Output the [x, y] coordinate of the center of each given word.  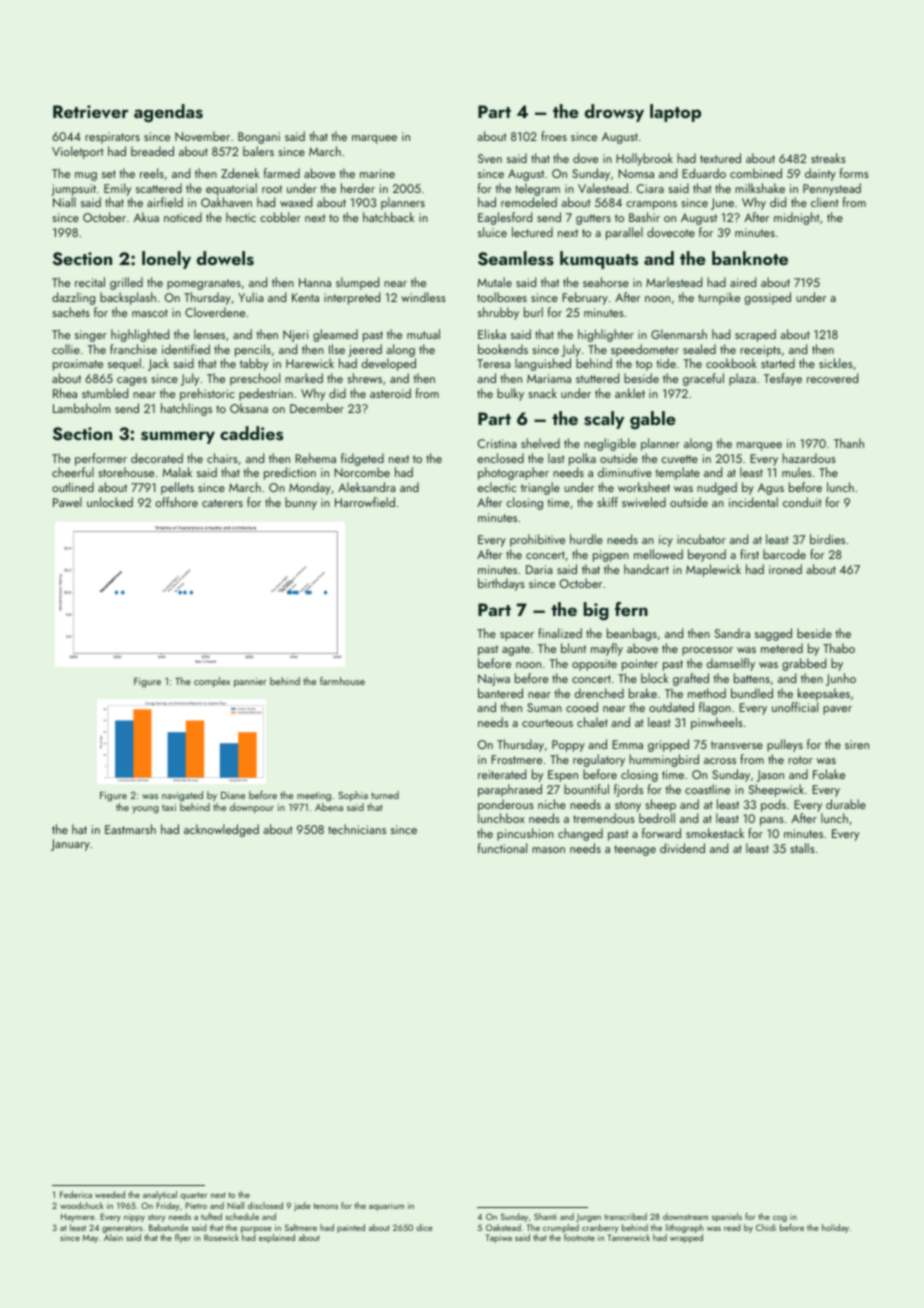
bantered [500, 693]
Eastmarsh [130, 829]
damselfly [730, 664]
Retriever [91, 112]
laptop [675, 113]
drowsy [614, 113]
